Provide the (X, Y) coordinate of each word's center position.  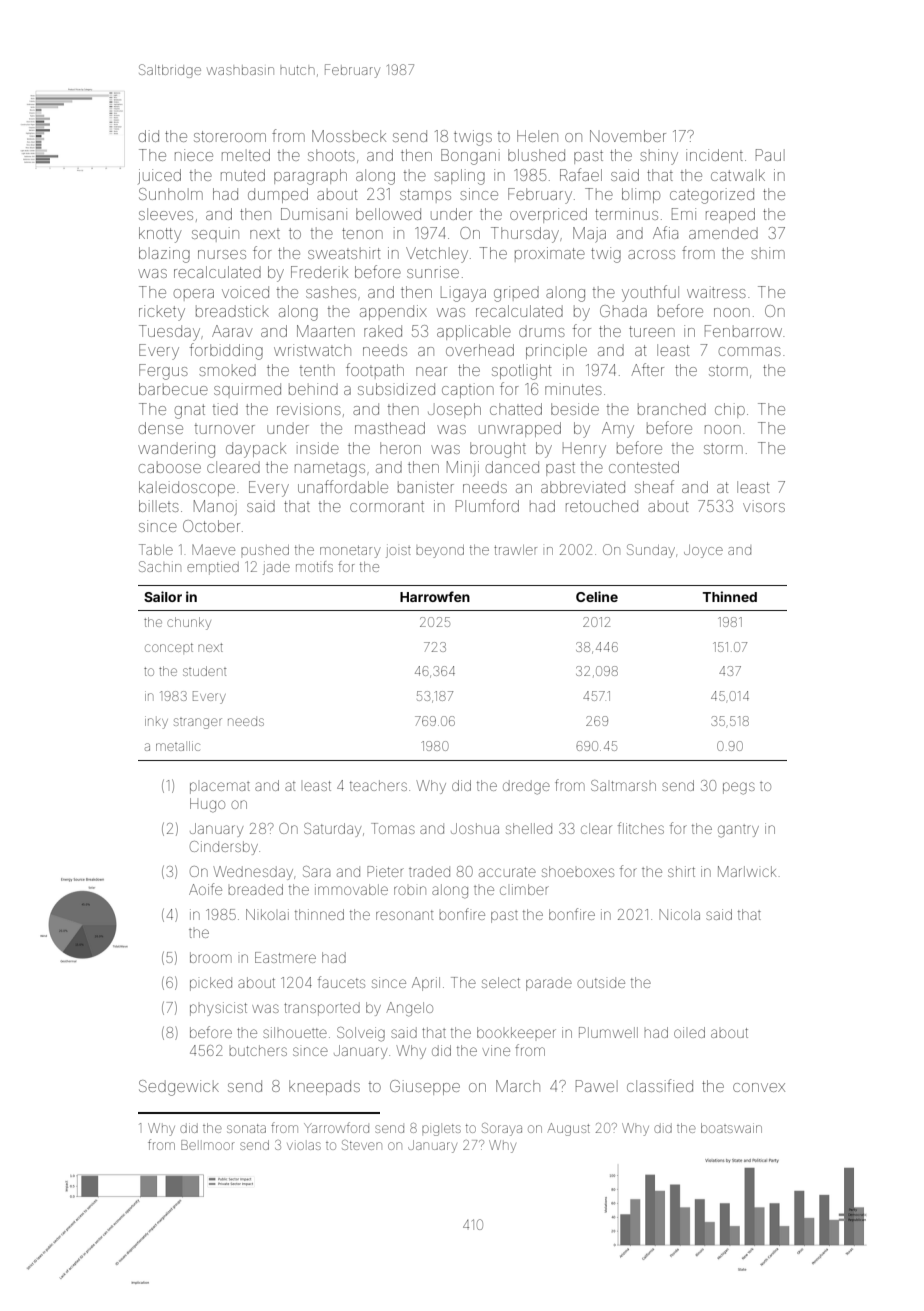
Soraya (502, 1129)
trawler (515, 550)
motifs (314, 566)
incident (714, 155)
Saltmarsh (623, 785)
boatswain (731, 1128)
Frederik (319, 272)
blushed (536, 155)
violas (304, 1146)
